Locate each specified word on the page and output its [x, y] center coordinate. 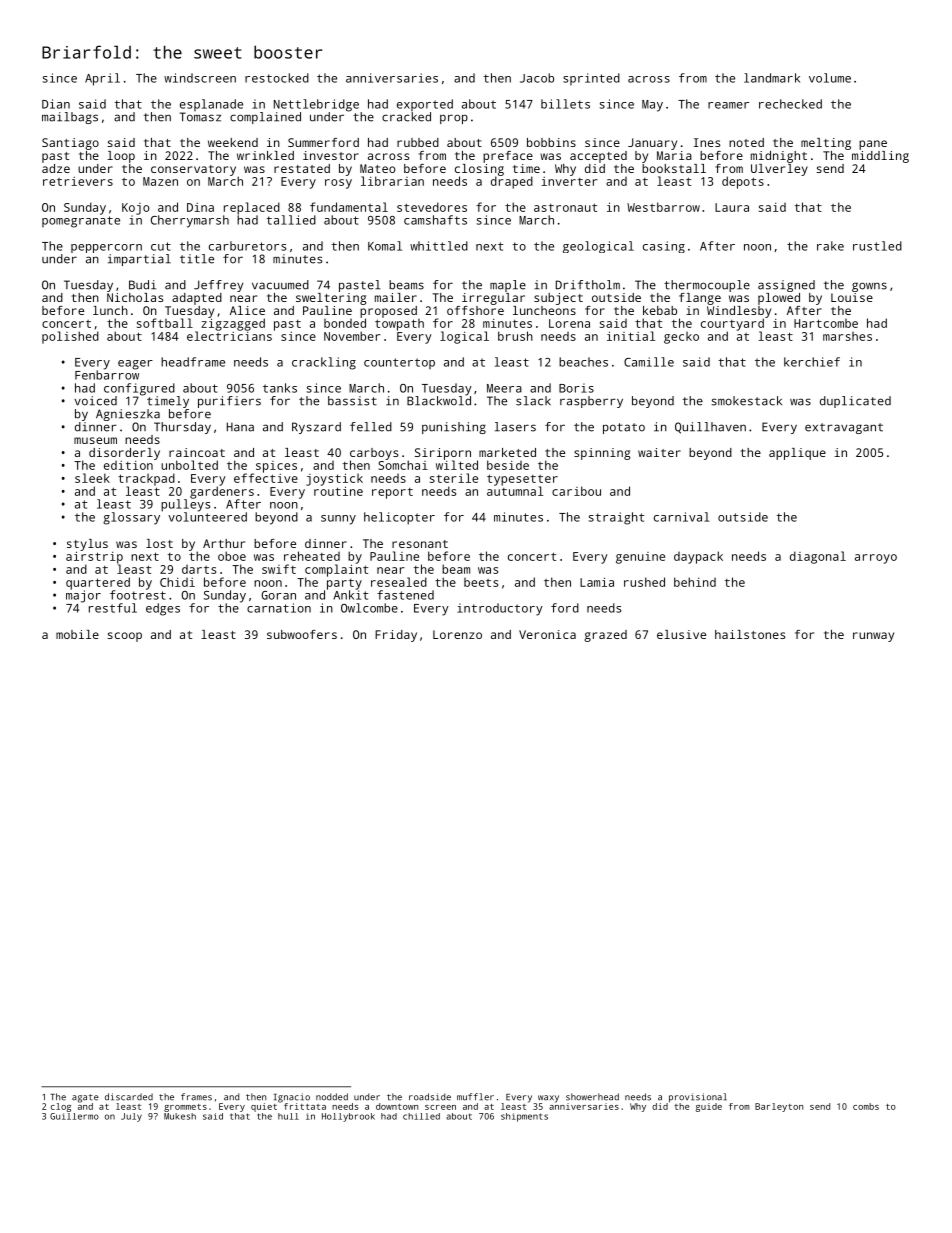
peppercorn [106, 248]
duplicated [855, 402]
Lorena [569, 323]
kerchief [812, 362]
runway [873, 637]
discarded [129, 1097]
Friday [396, 636]
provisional [698, 1098]
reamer [728, 105]
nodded [332, 1097]
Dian [56, 104]
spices [276, 467]
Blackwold [439, 401]
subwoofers [302, 634]
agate [85, 1098]
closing [479, 170]
